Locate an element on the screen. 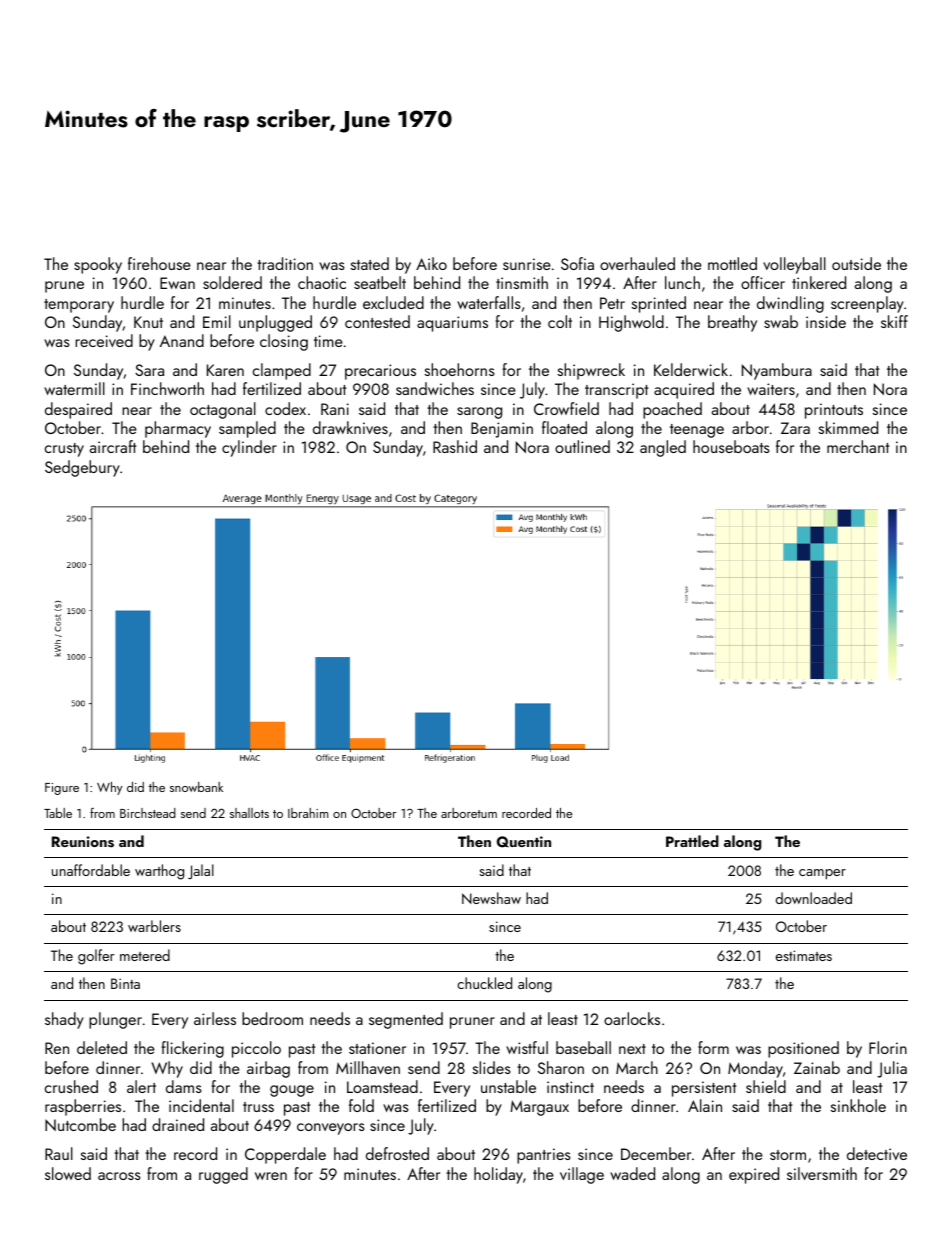 This screenshot has width=952, height=1233. slowed is located at coordinates (68, 1173).
